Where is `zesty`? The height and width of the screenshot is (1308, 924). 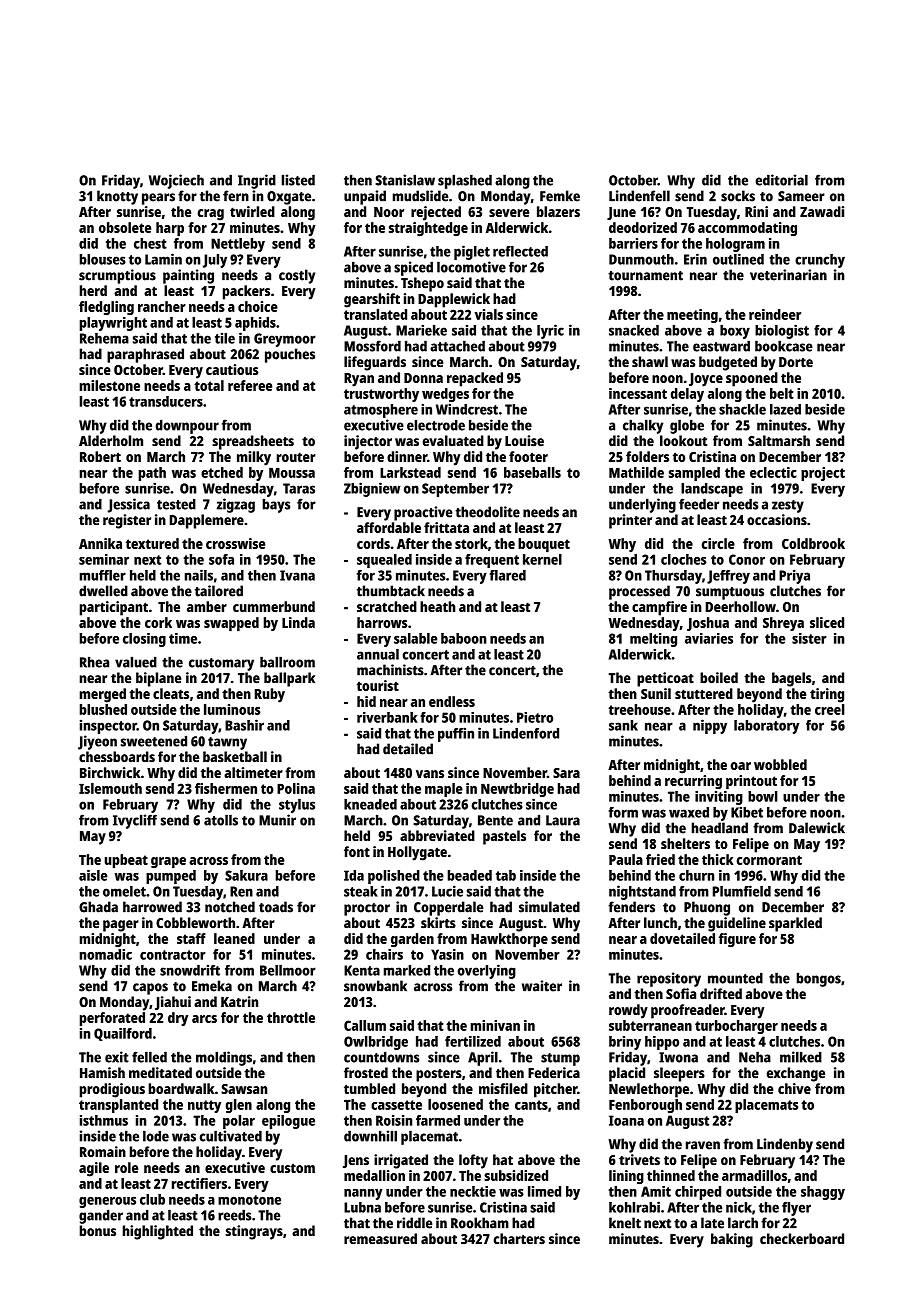 zesty is located at coordinates (788, 506).
